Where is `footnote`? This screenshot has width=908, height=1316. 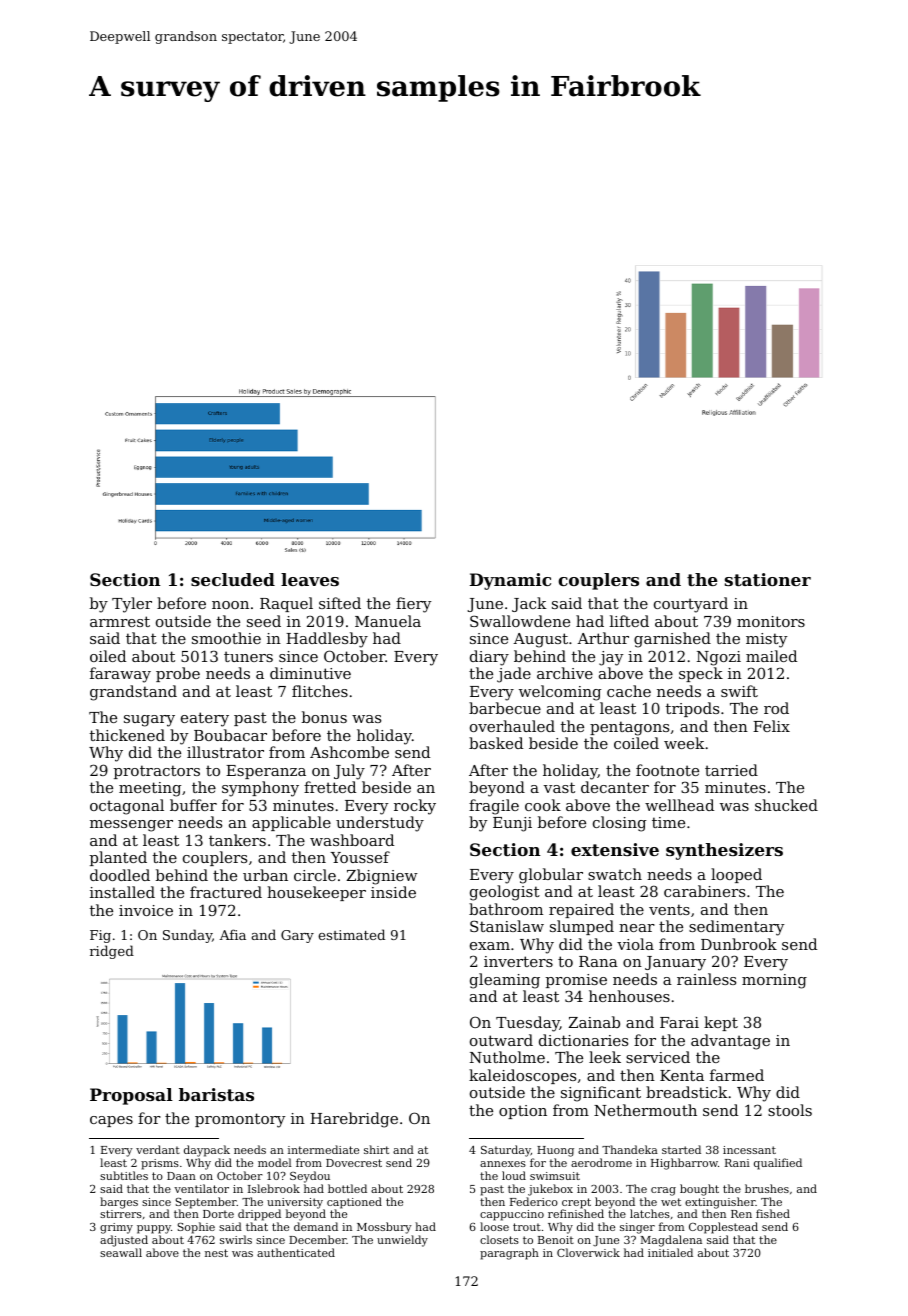
footnote is located at coordinates (667, 770).
